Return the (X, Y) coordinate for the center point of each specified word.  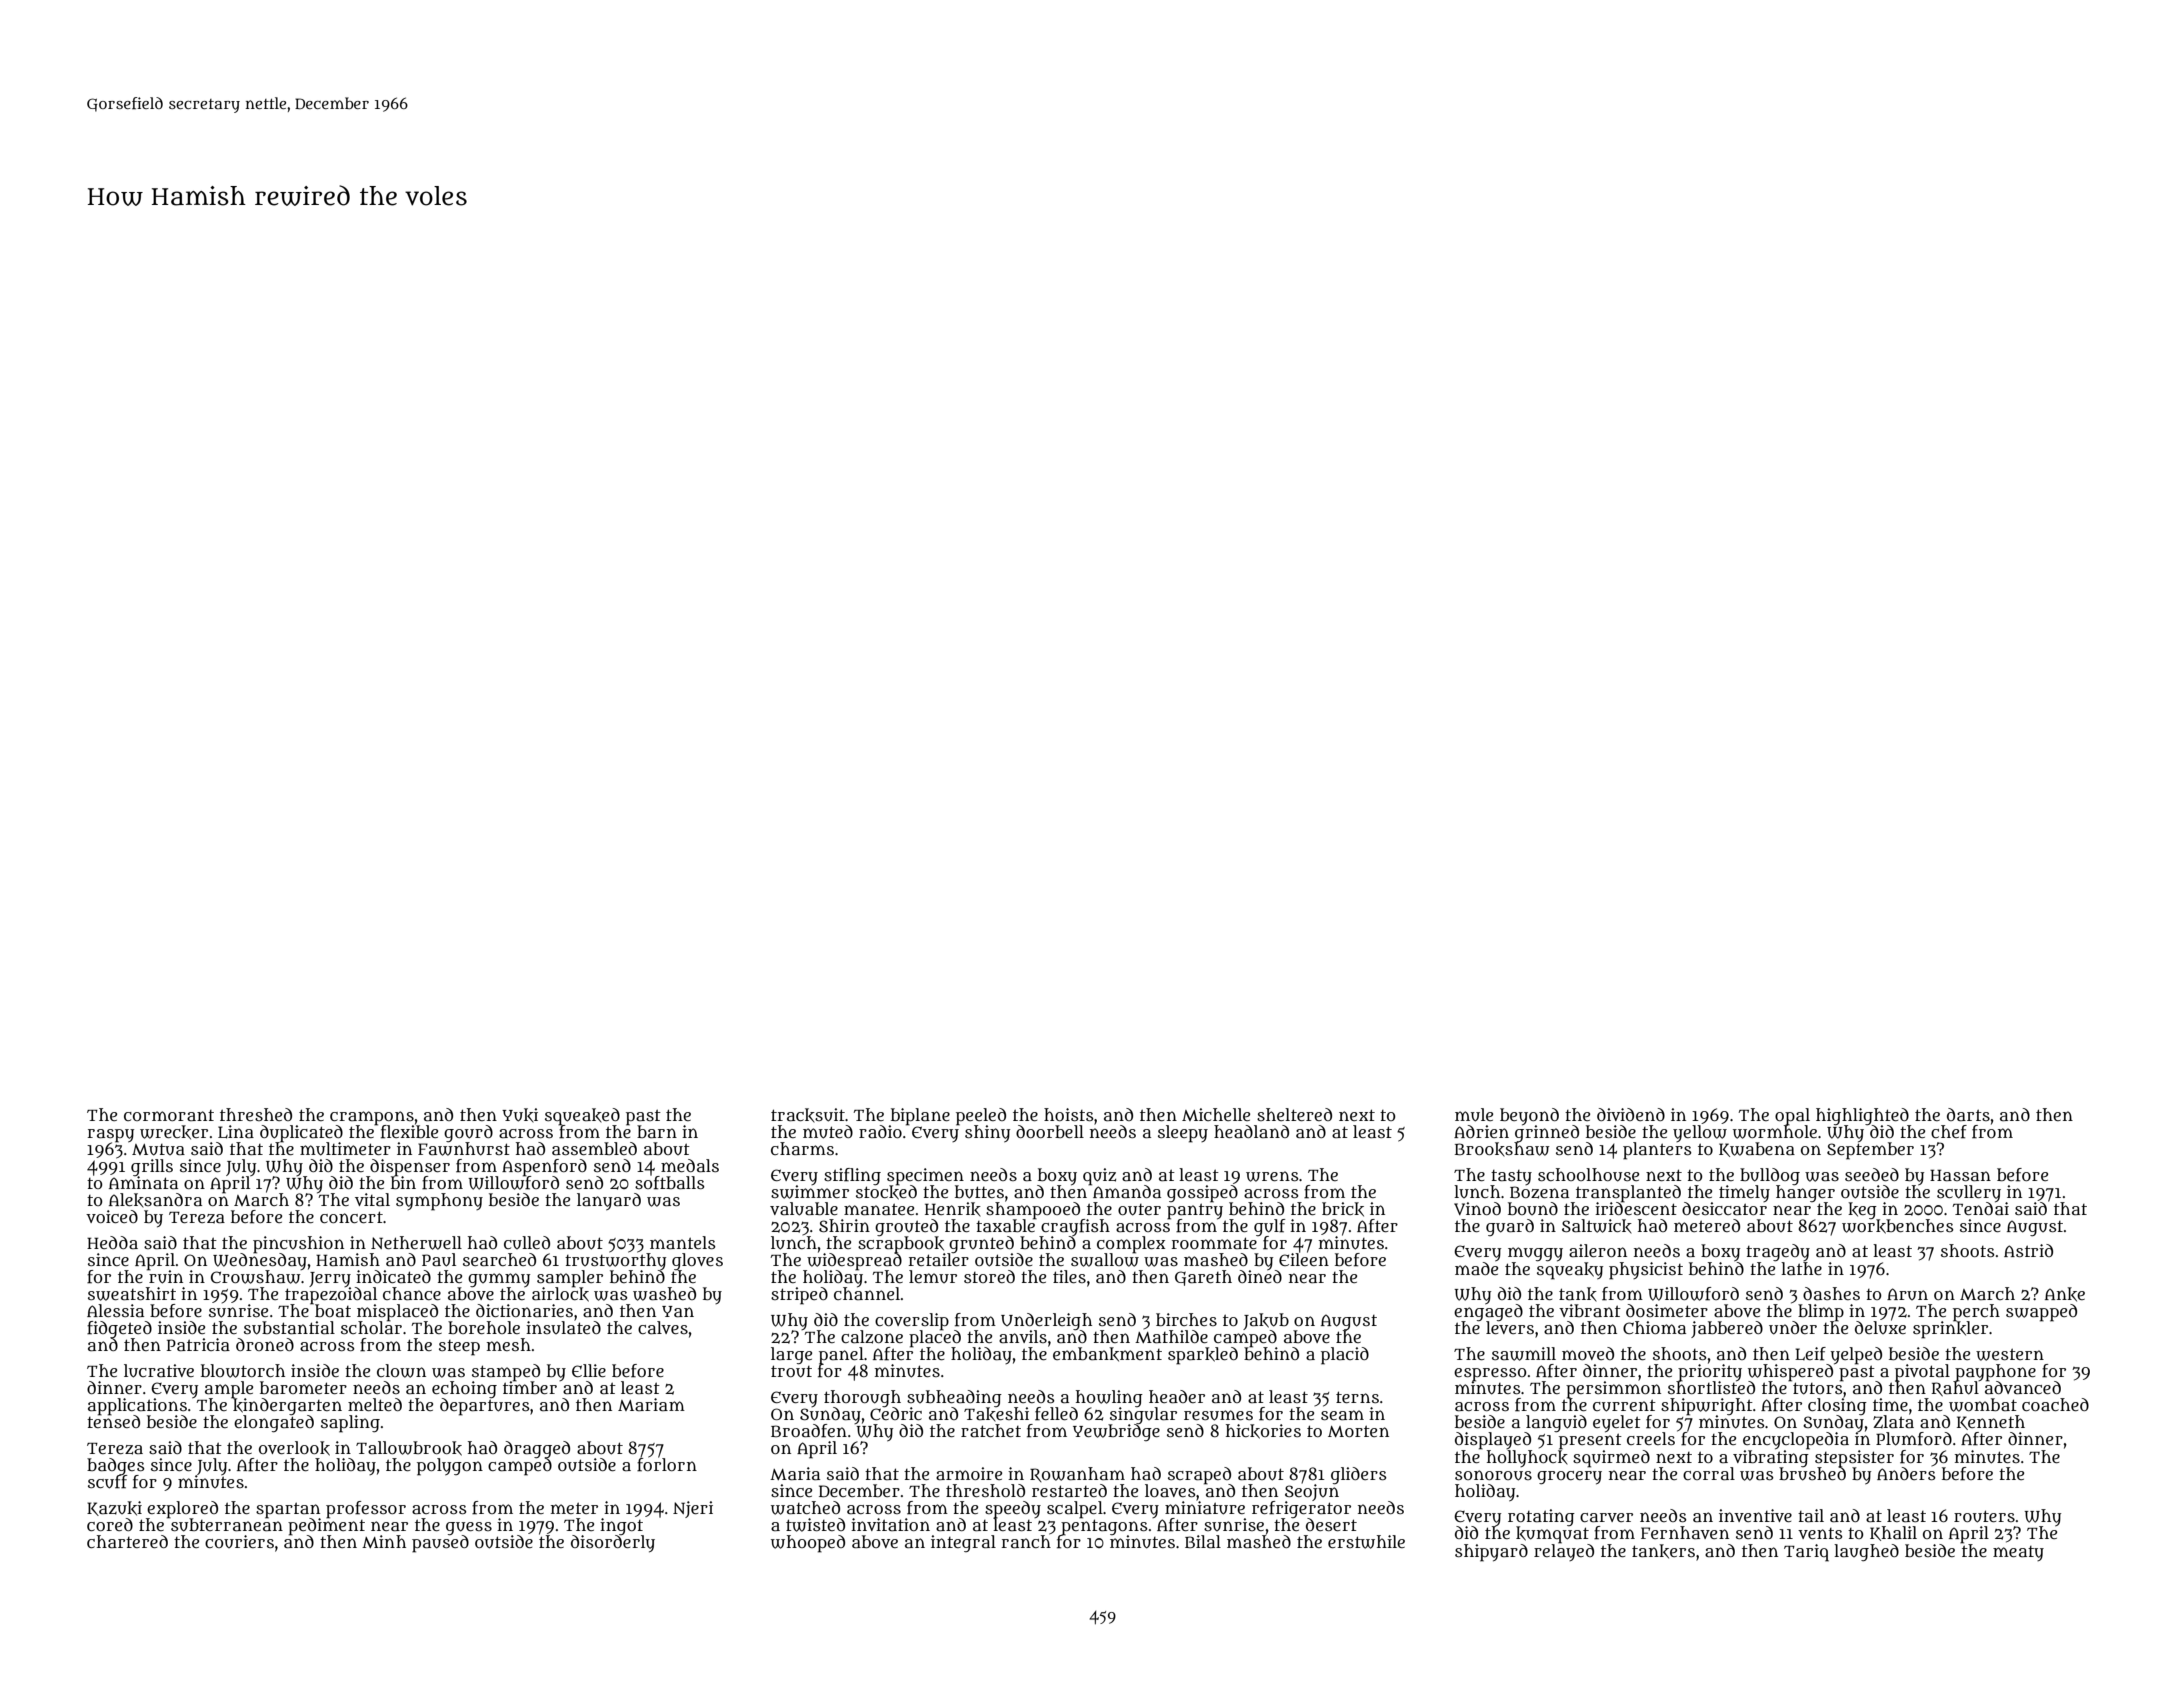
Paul (439, 1260)
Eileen (1304, 1259)
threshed (256, 1114)
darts (1968, 1115)
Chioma (1654, 1327)
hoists (1069, 1114)
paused (440, 1544)
